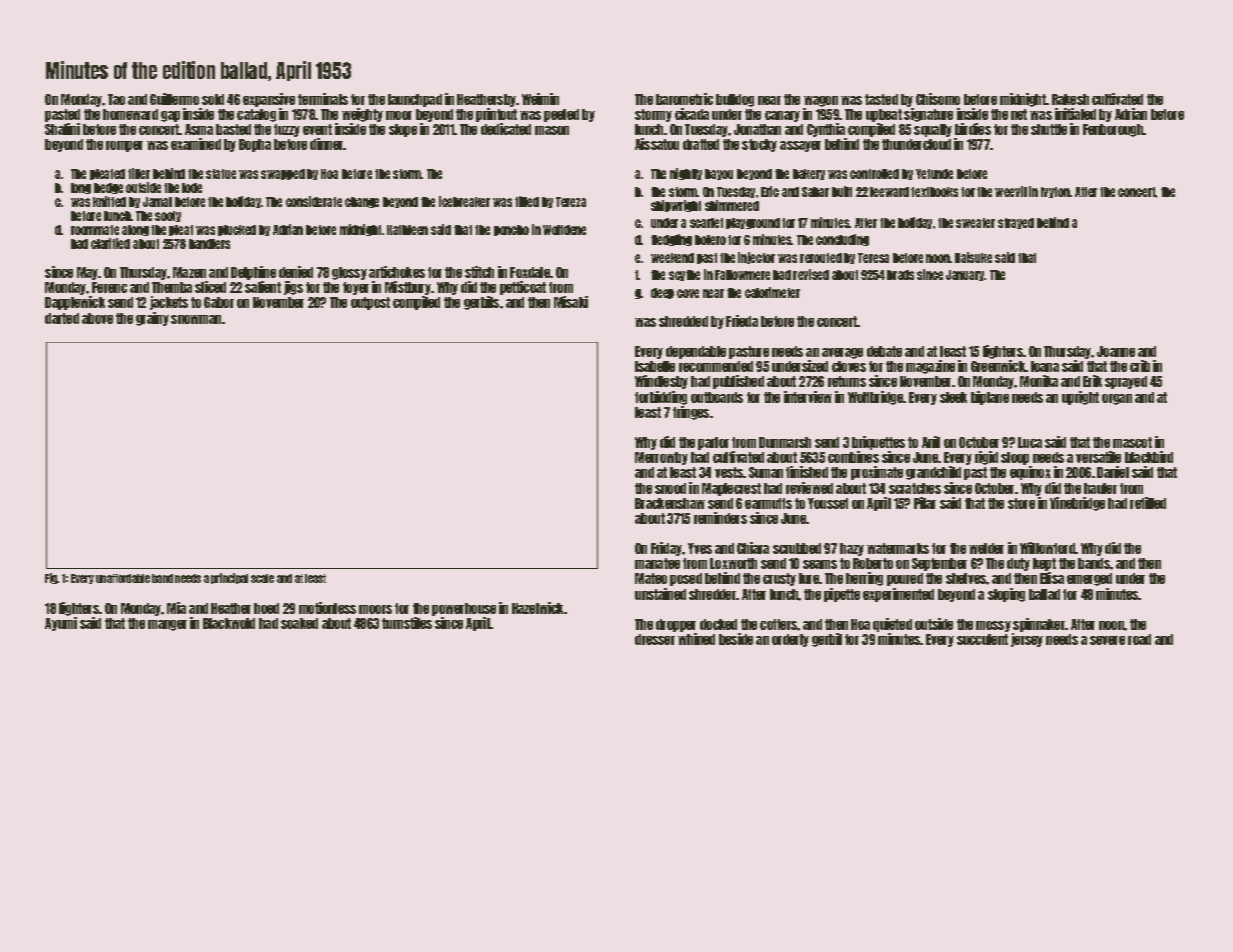  What do you see at coordinates (88, 273) in the screenshot?
I see `May` at bounding box center [88, 273].
